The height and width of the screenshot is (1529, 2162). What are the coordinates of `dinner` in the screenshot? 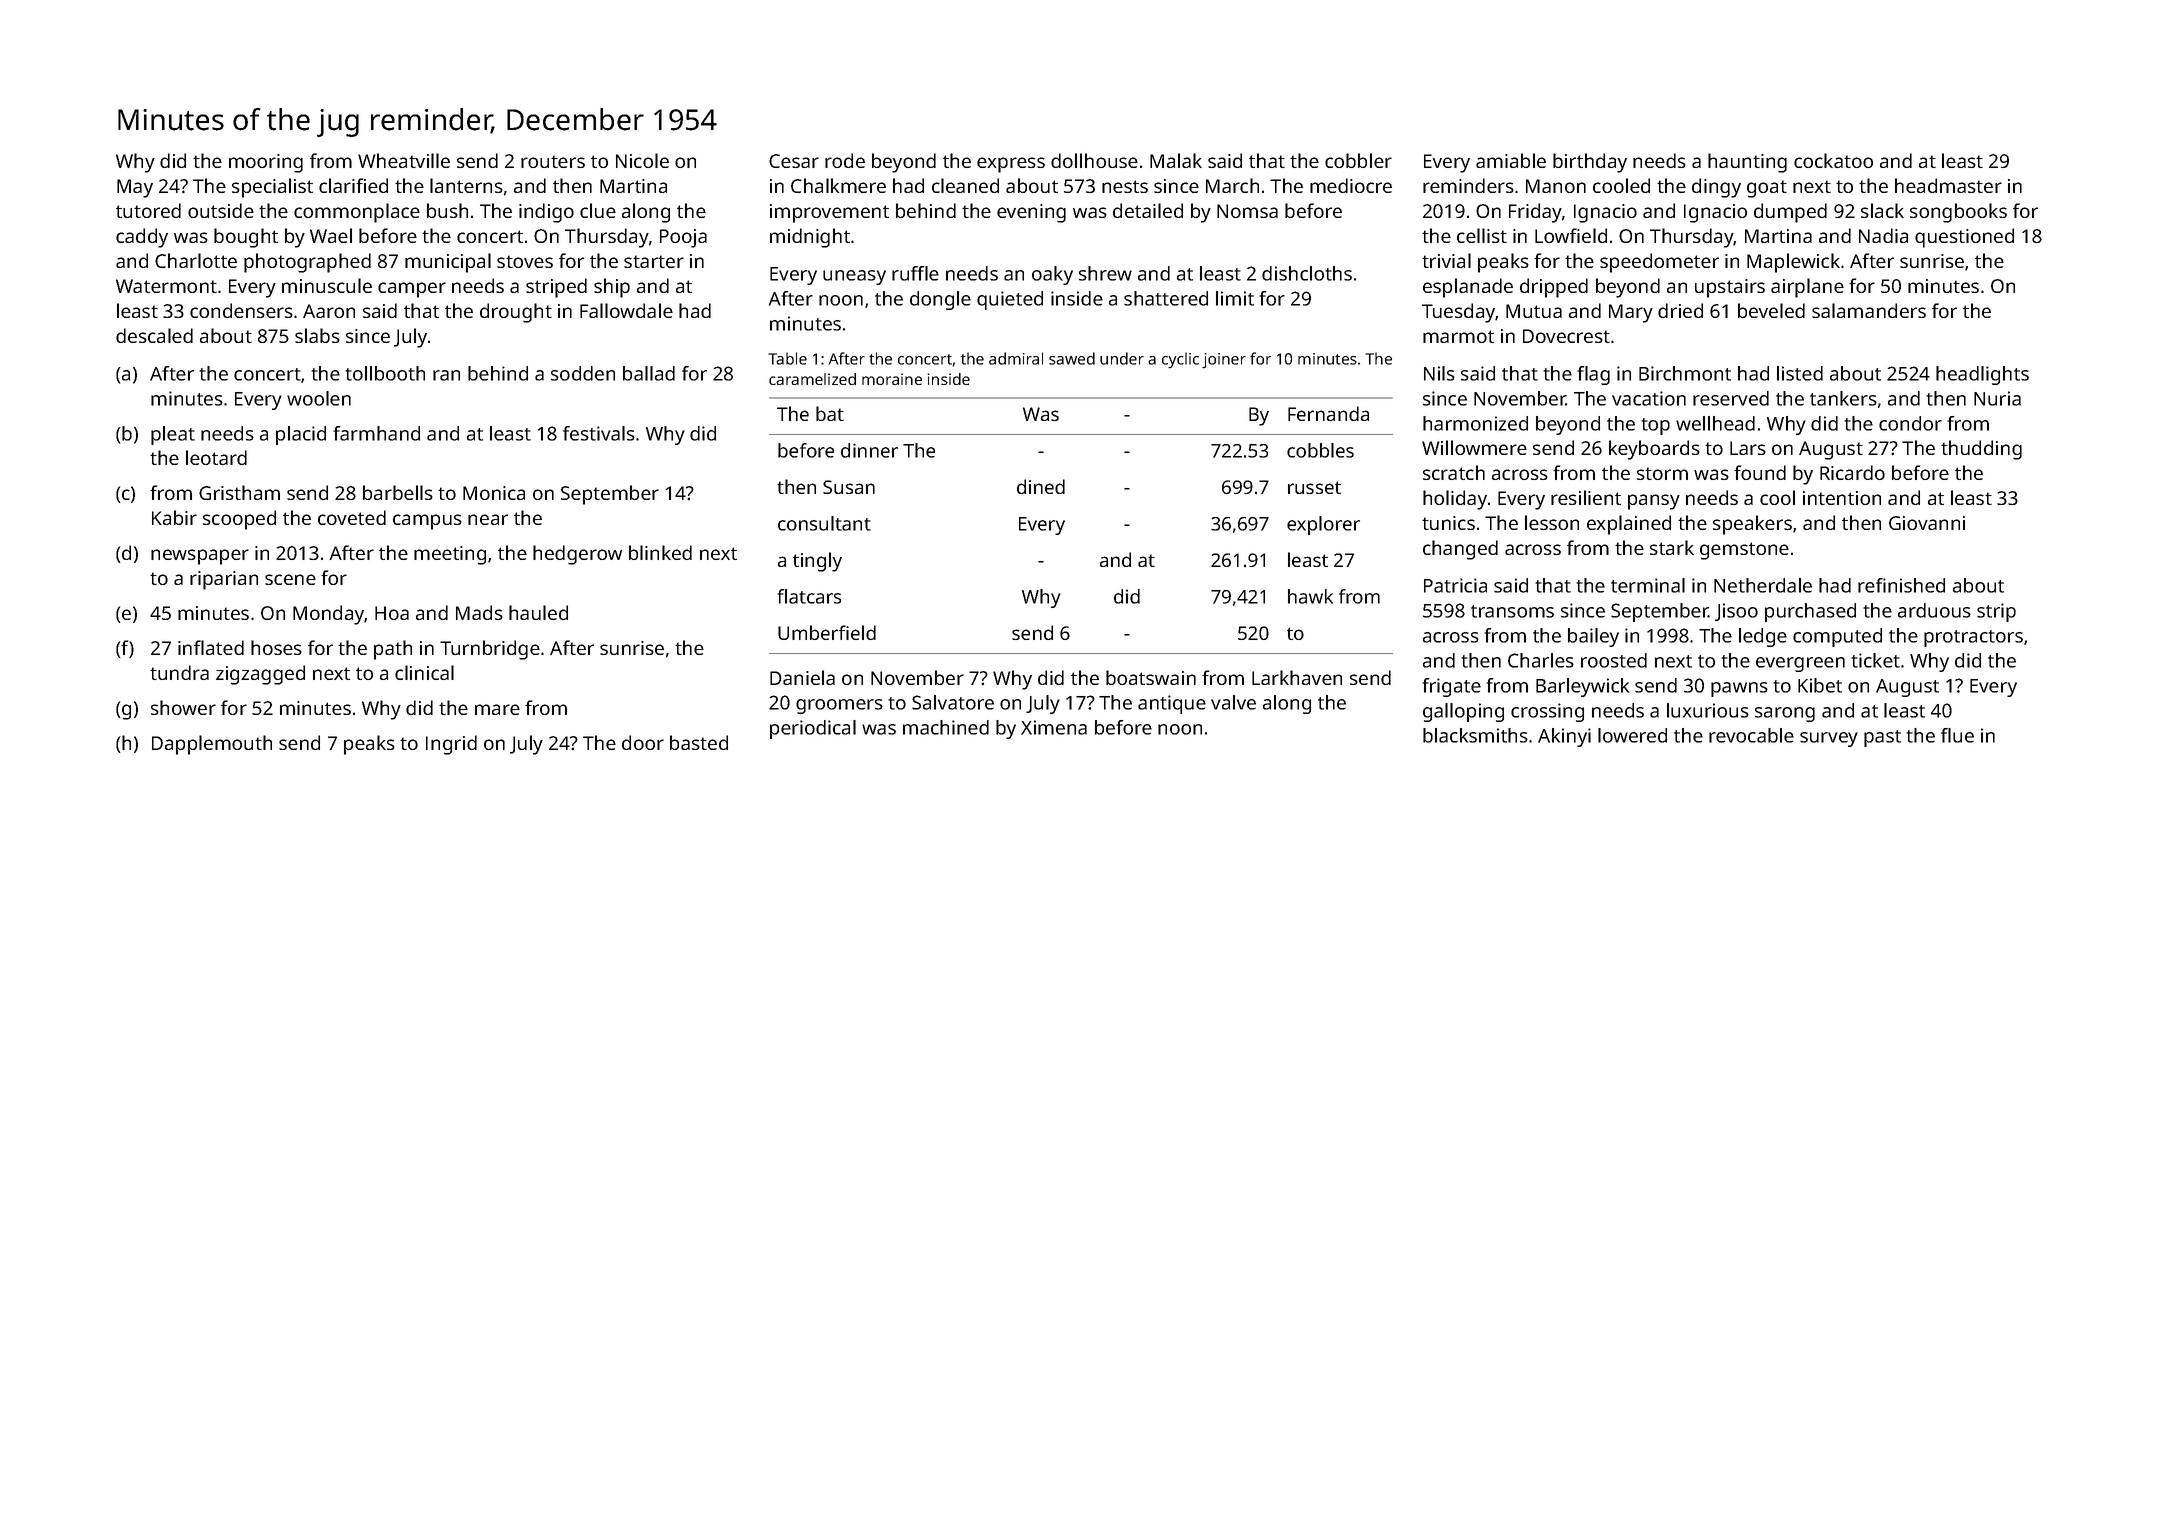 It's located at (869, 450).
